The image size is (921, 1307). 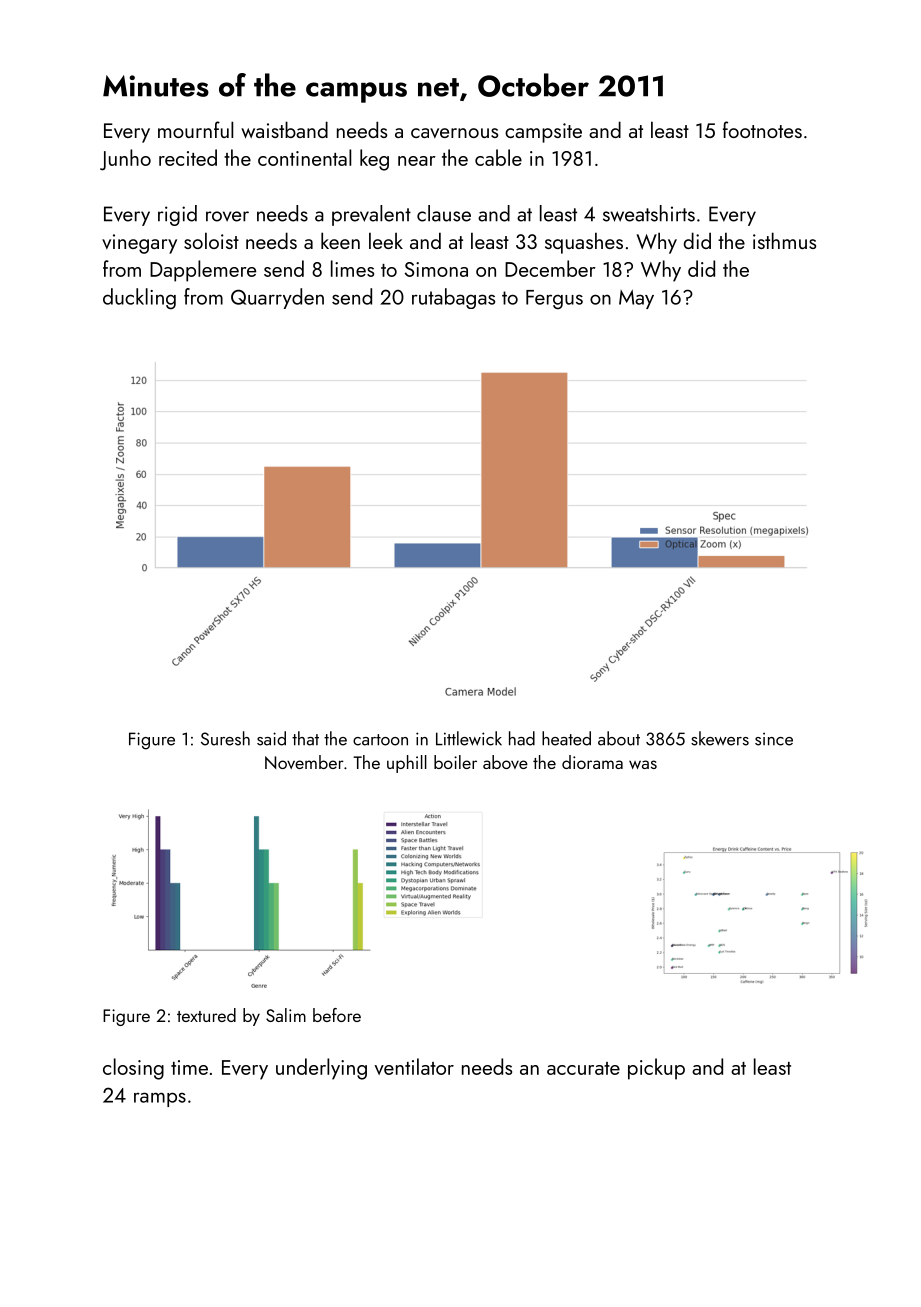 What do you see at coordinates (554, 300) in the image?
I see `Fergus` at bounding box center [554, 300].
